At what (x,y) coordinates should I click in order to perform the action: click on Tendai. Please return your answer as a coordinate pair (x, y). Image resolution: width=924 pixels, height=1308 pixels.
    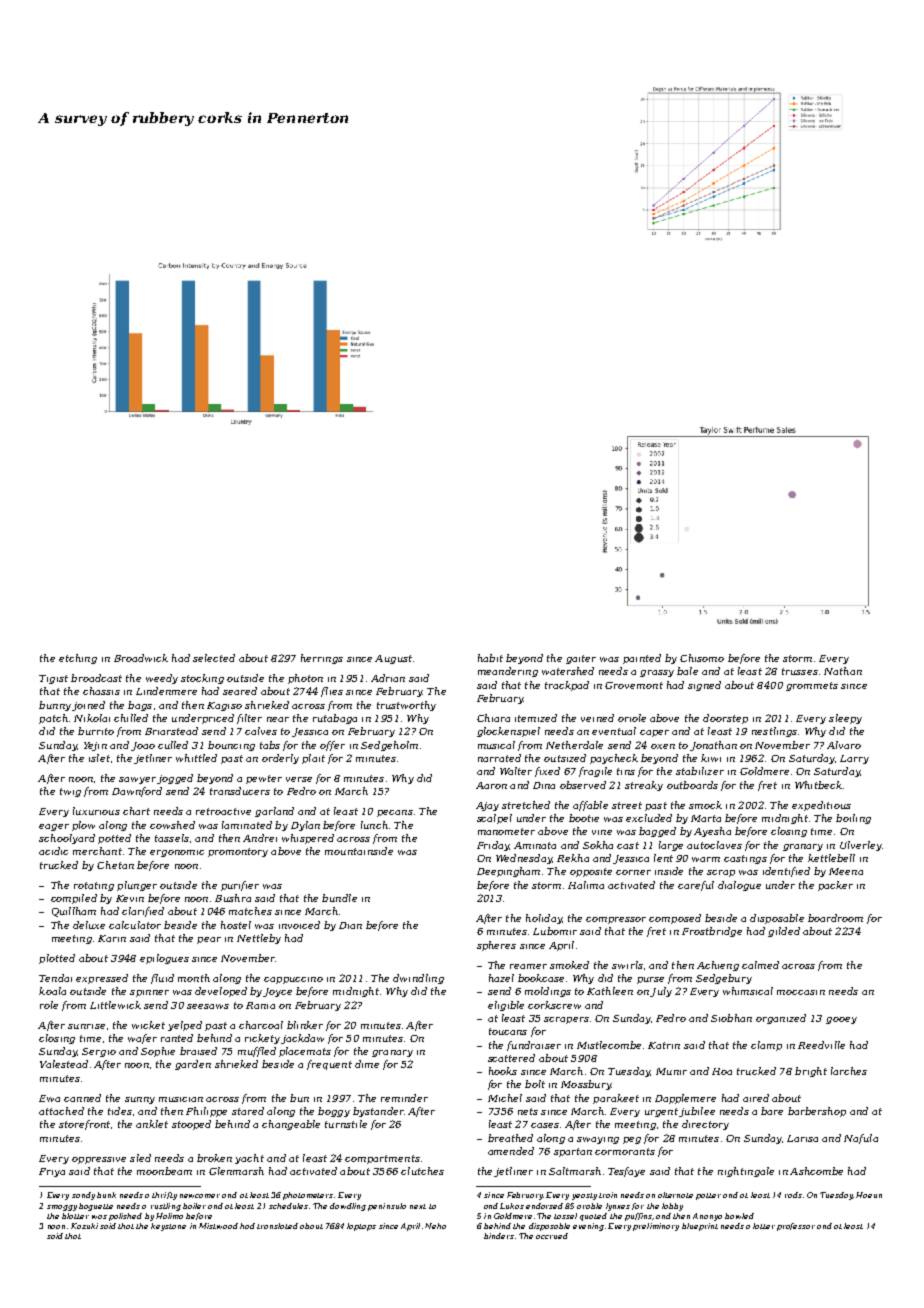
    Looking at the image, I should click on (55, 978).
